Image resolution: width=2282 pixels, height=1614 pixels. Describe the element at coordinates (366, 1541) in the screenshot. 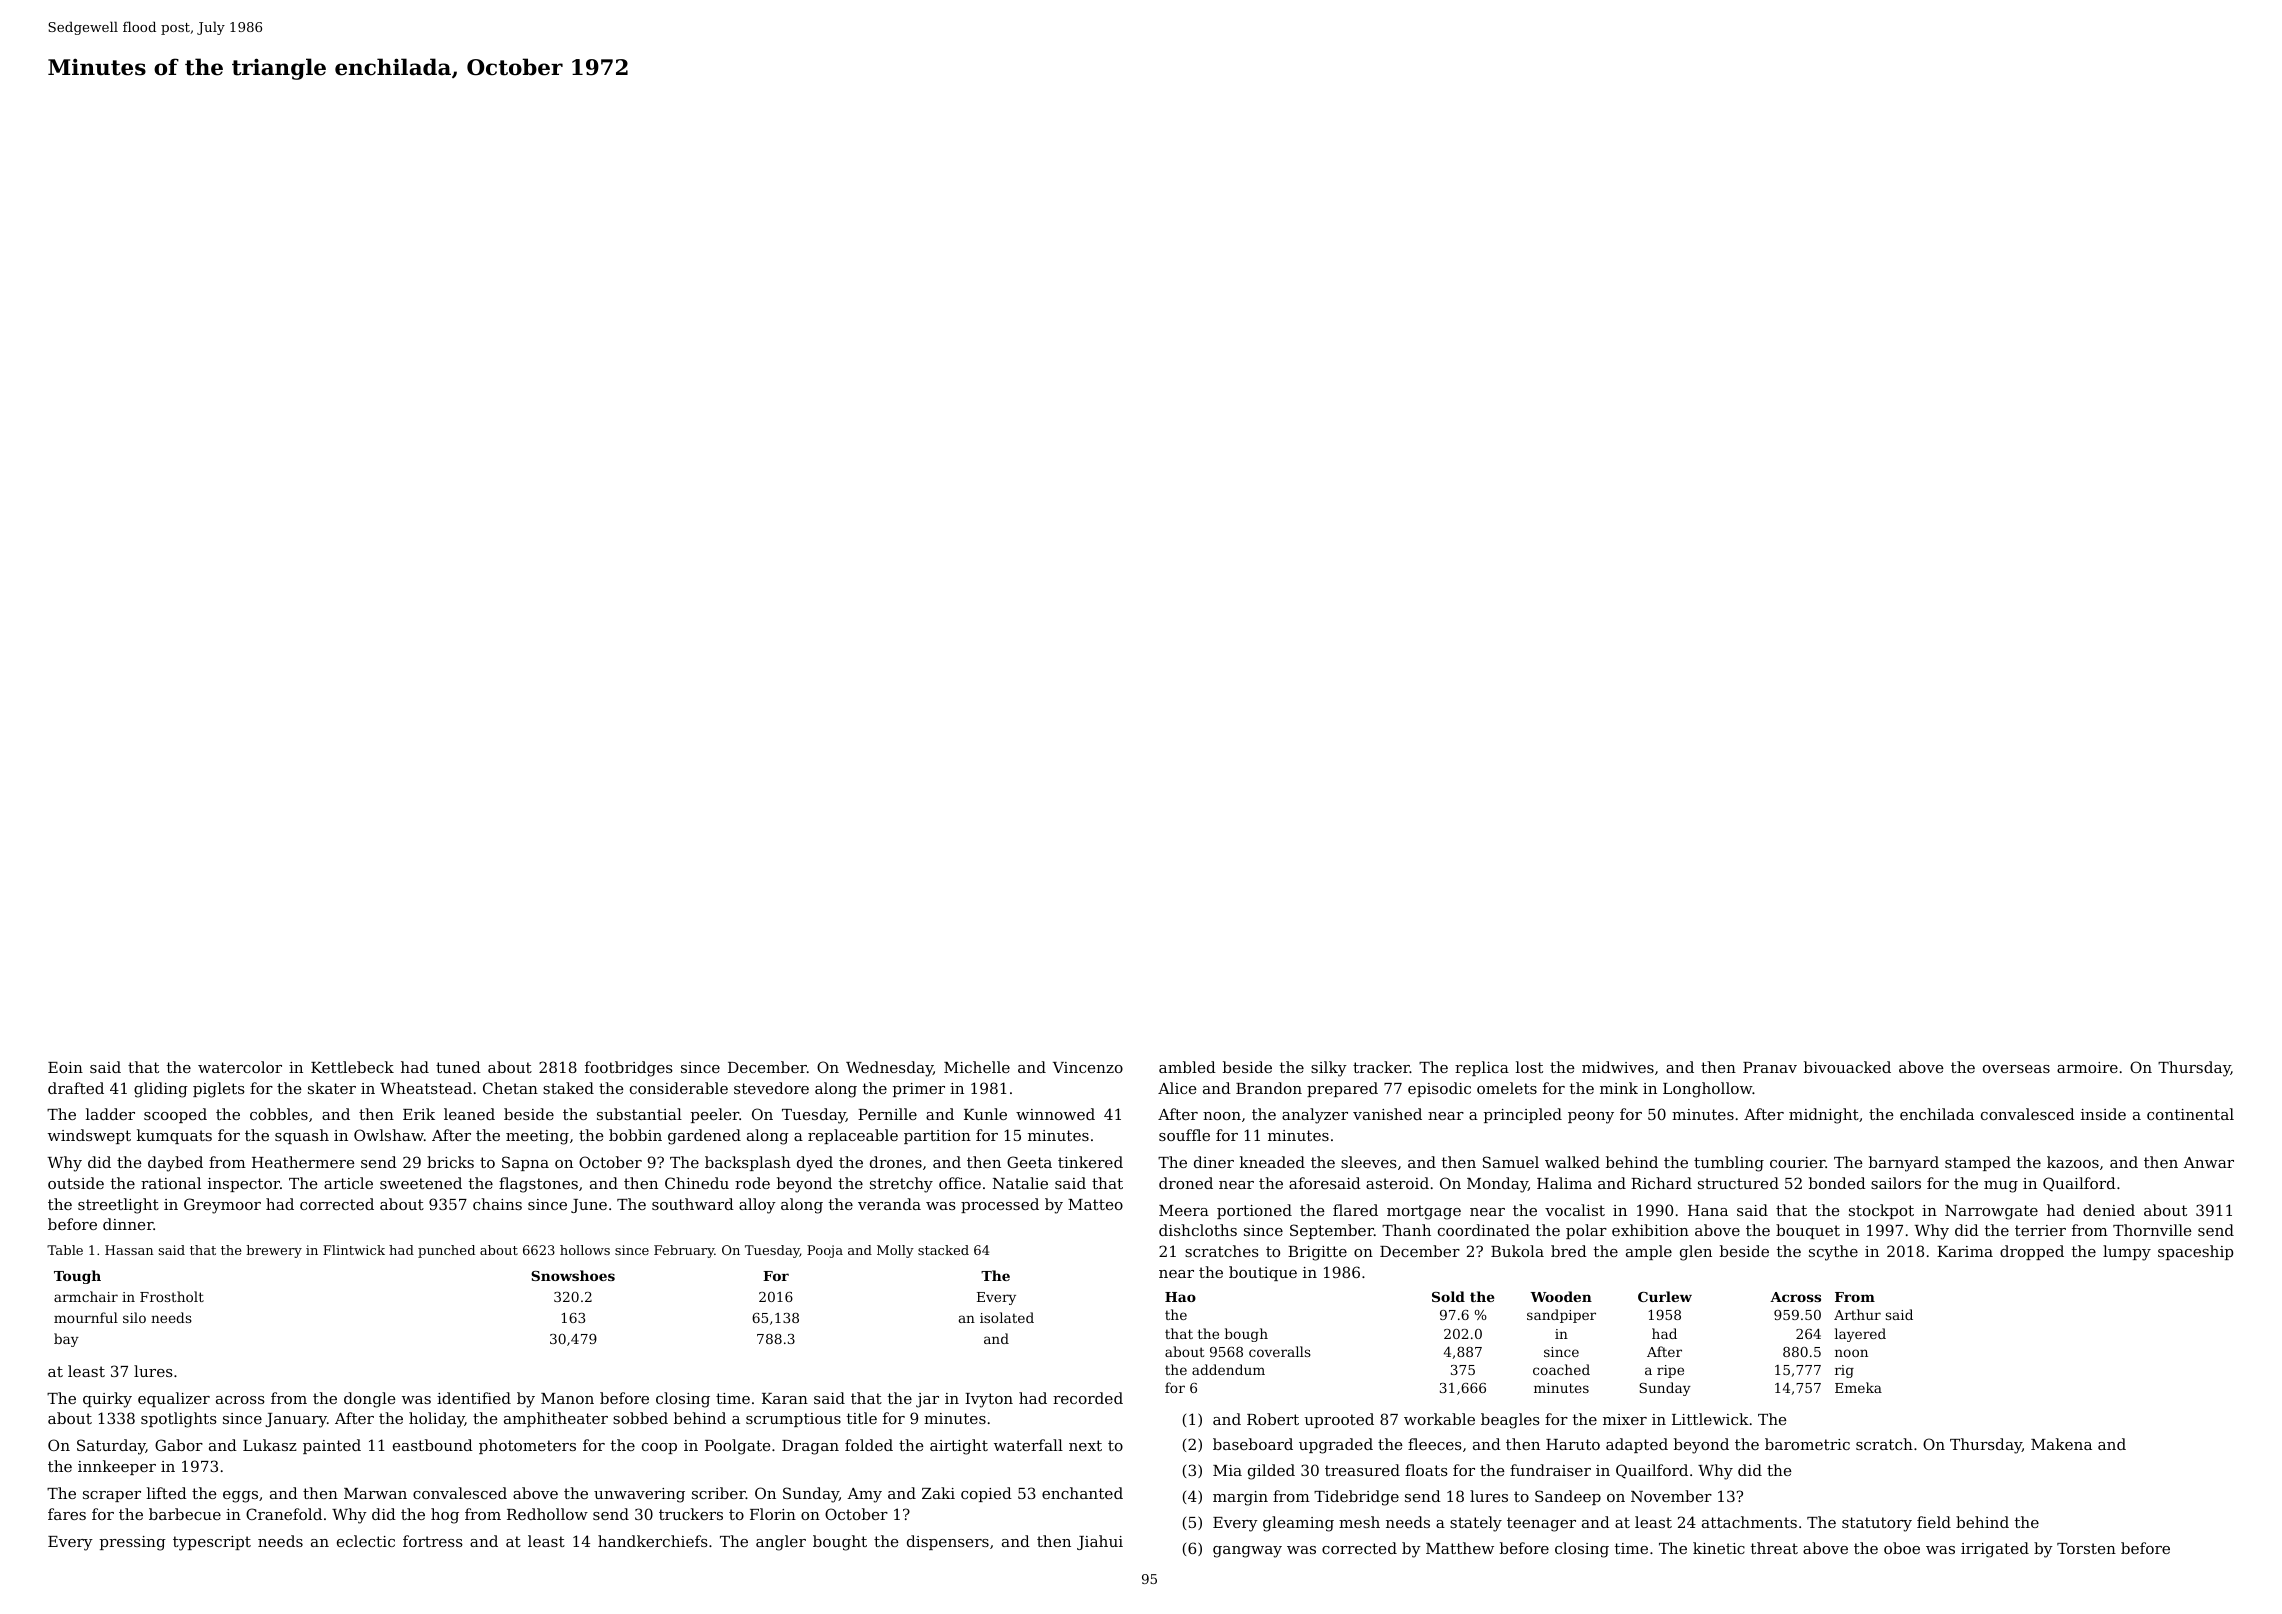

I see `eclectic` at that location.
